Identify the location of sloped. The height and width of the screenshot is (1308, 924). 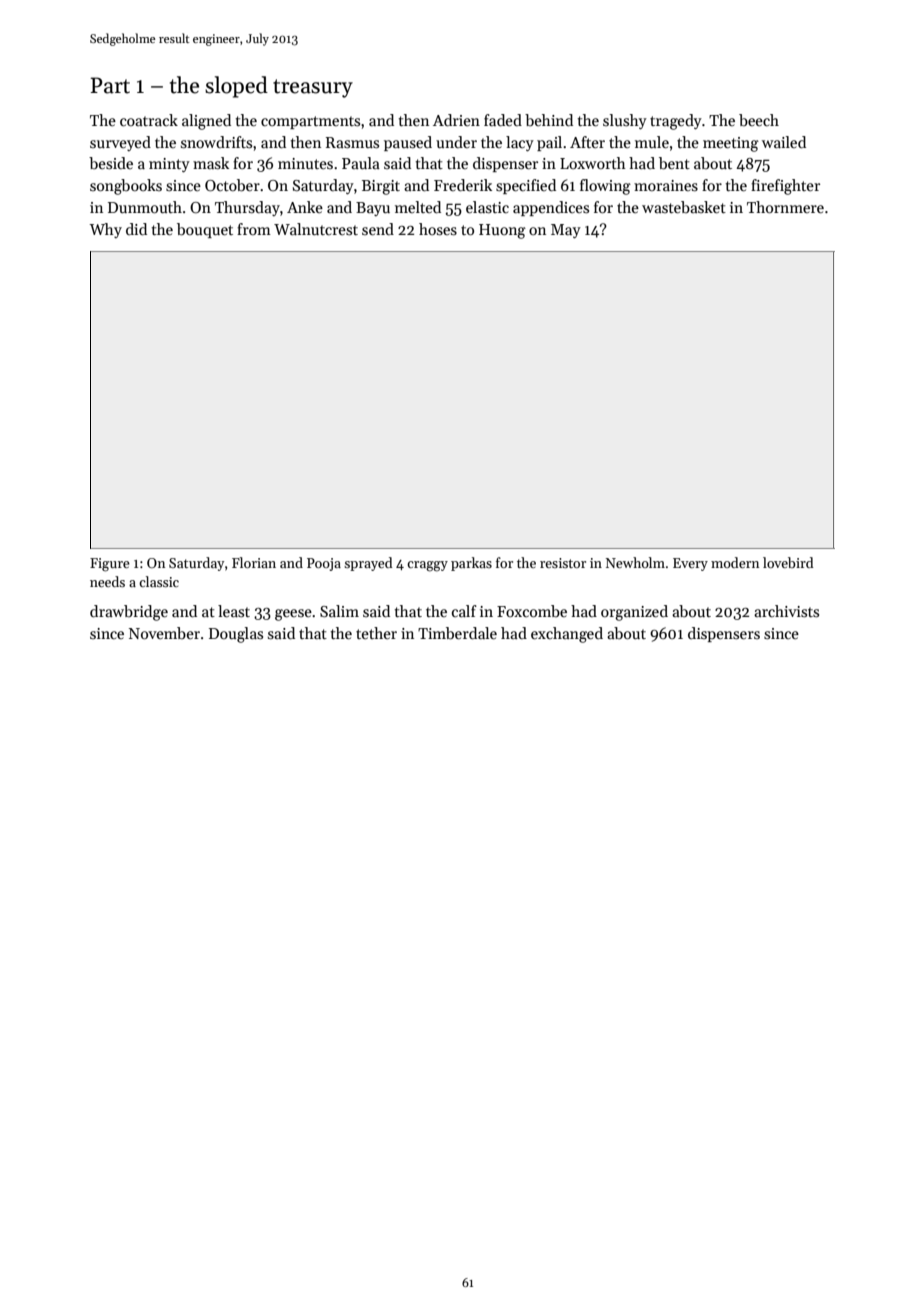
(236, 87).
